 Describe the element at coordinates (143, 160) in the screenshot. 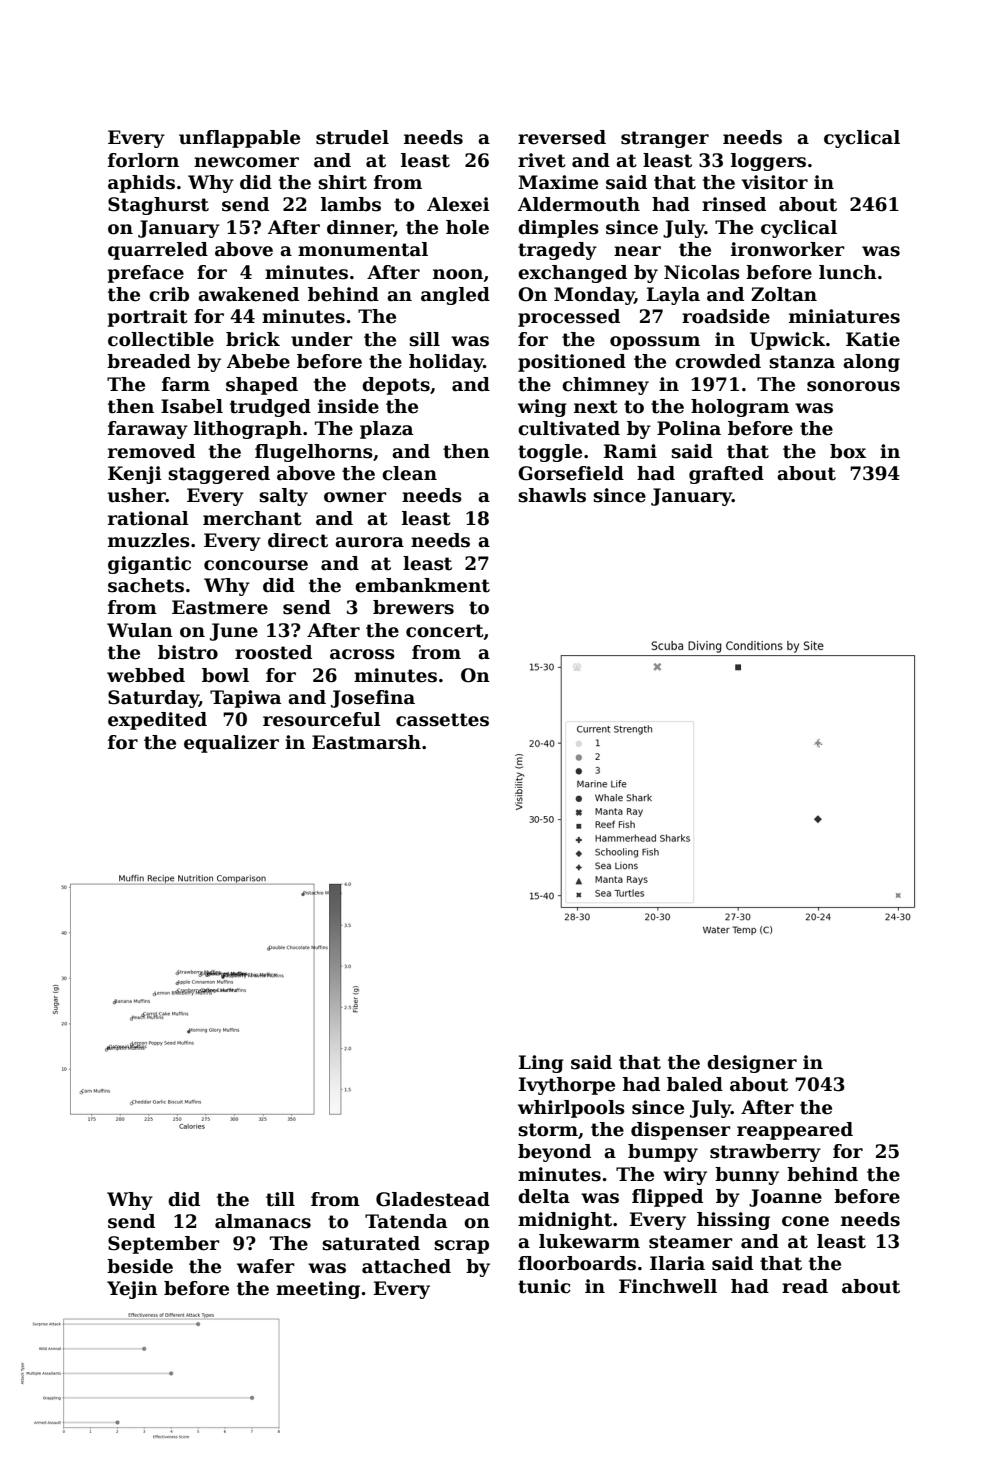

I see `forlorn` at that location.
